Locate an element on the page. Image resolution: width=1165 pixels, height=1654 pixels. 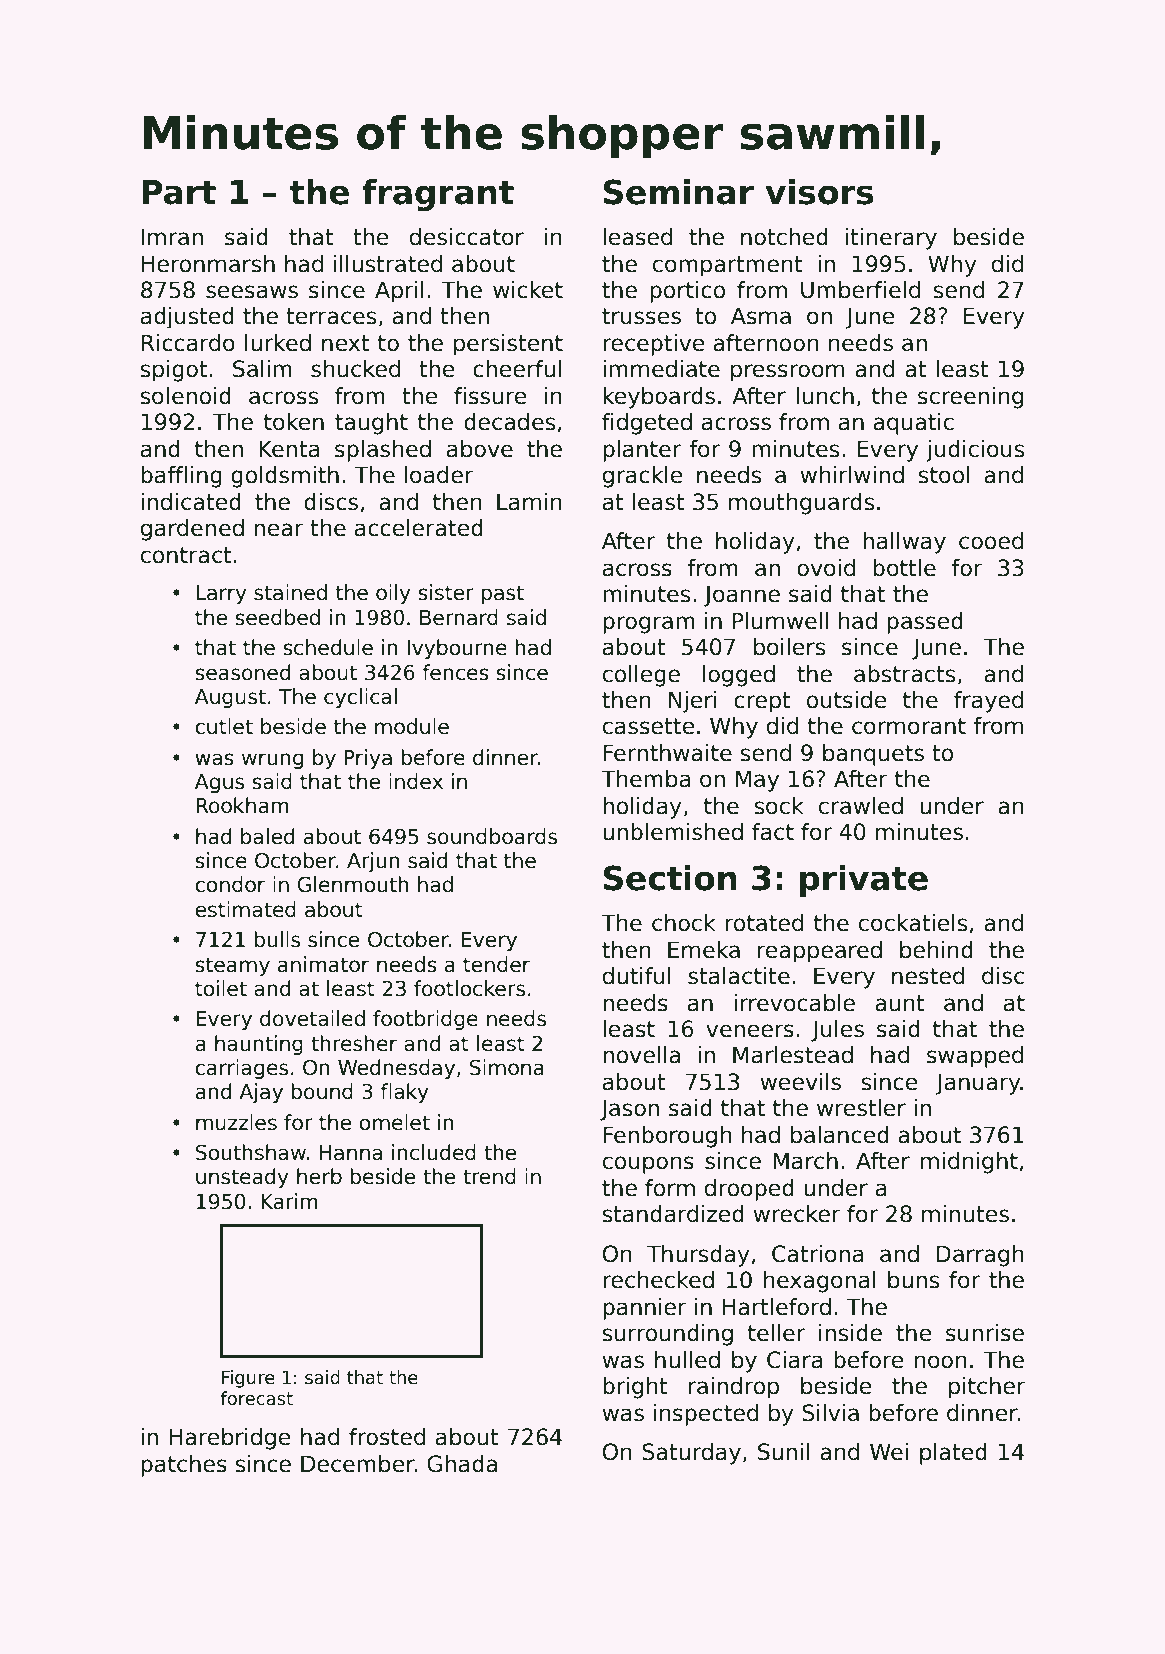
reappeared is located at coordinates (820, 952).
